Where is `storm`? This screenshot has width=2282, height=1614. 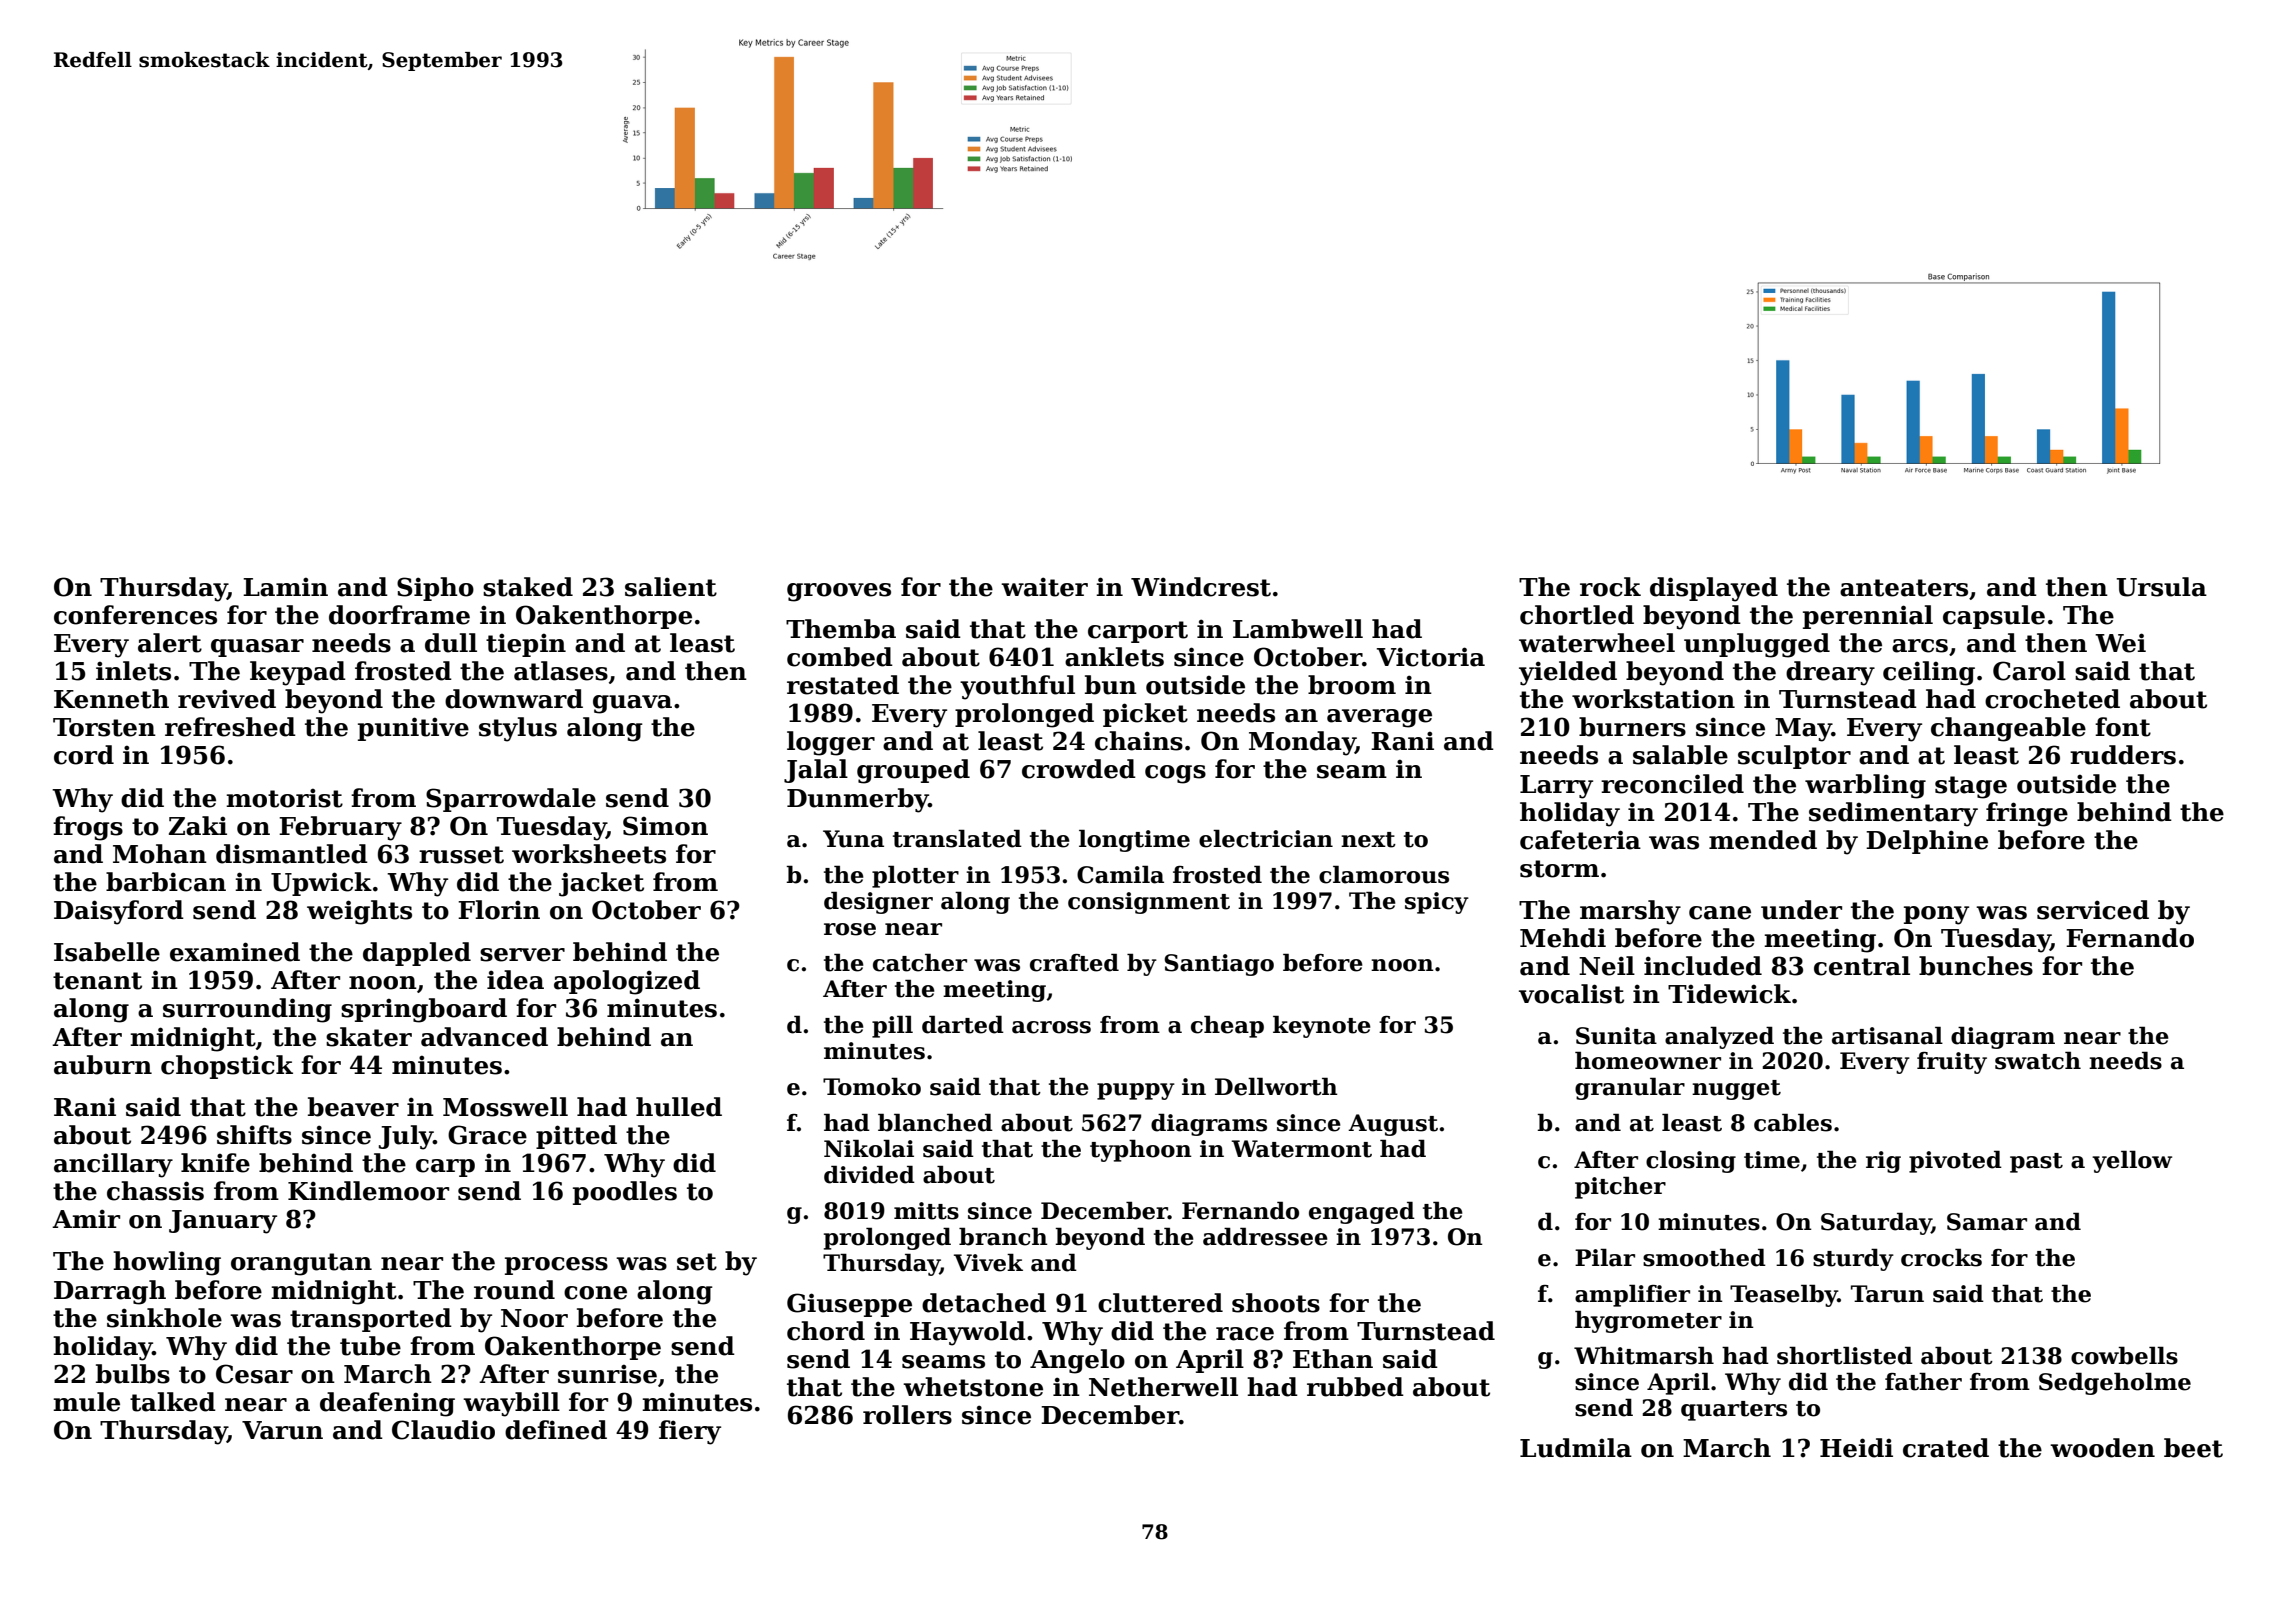 storm is located at coordinates (1559, 869).
